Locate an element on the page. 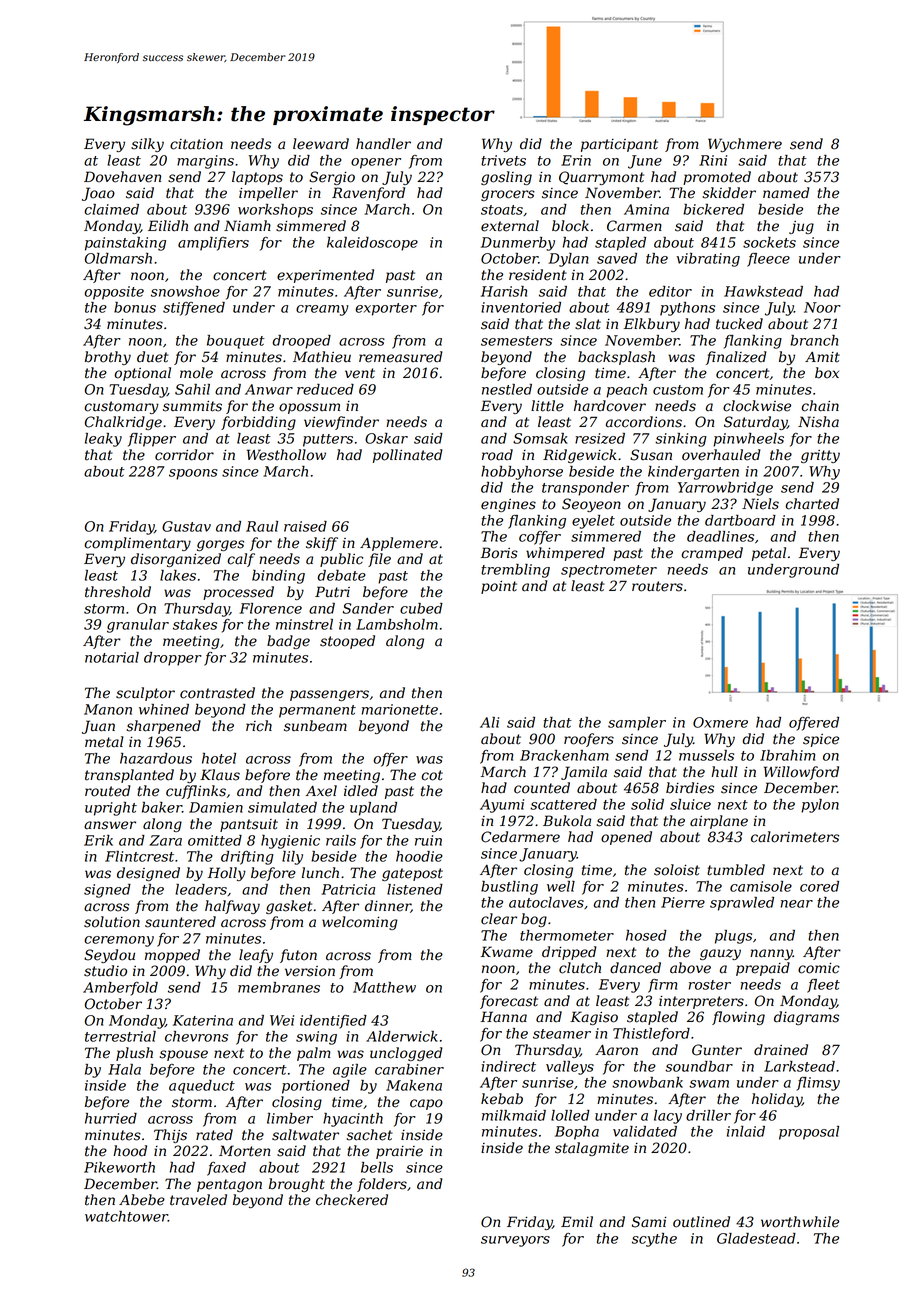  driller is located at coordinates (708, 1115).
